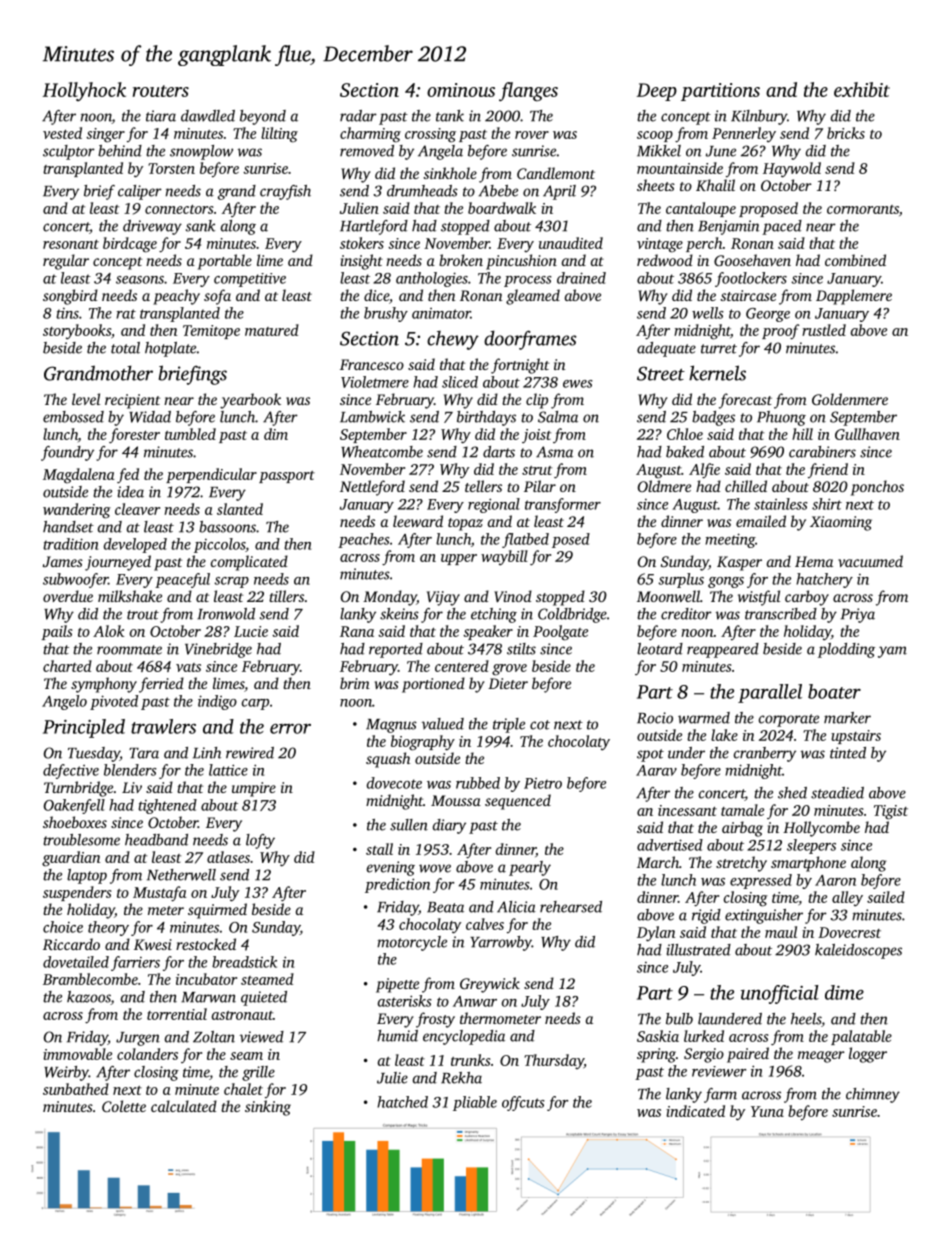 This screenshot has height=1233, width=952. Describe the element at coordinates (502, 208) in the screenshot. I see `boardwalk` at that location.
